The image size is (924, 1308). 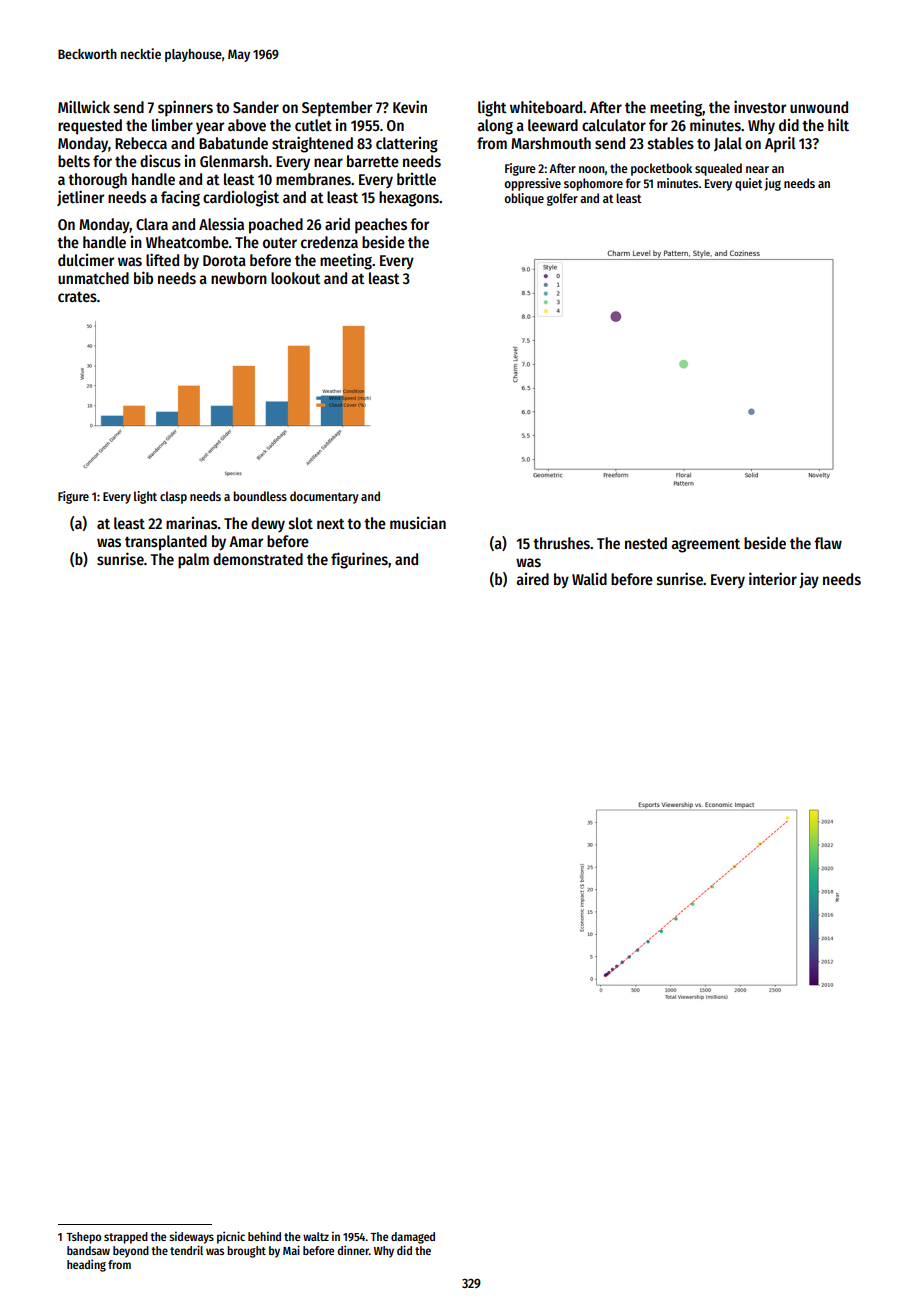 I want to click on interior, so click(x=773, y=579).
